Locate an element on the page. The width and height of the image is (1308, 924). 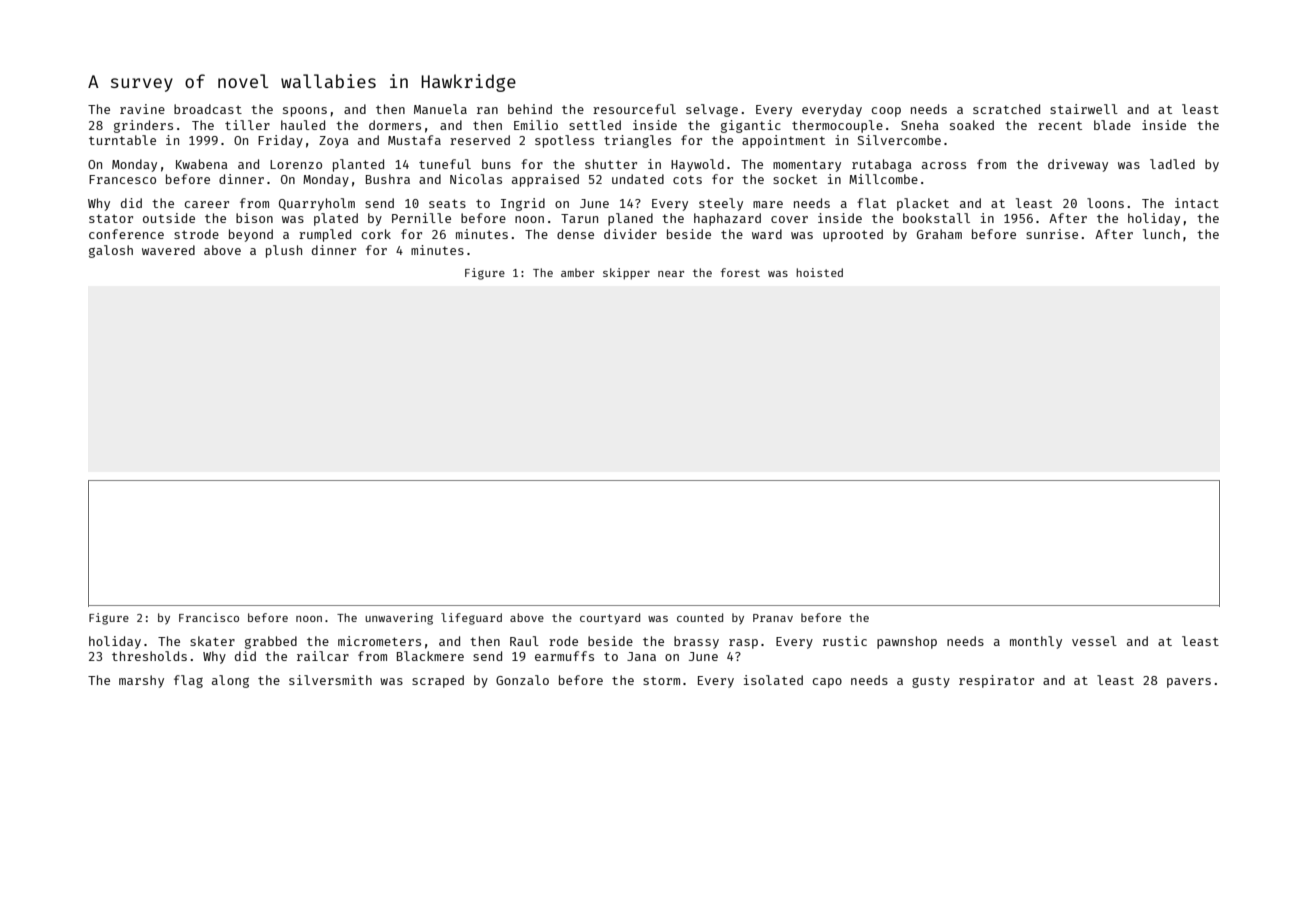
ward is located at coordinates (767, 234).
